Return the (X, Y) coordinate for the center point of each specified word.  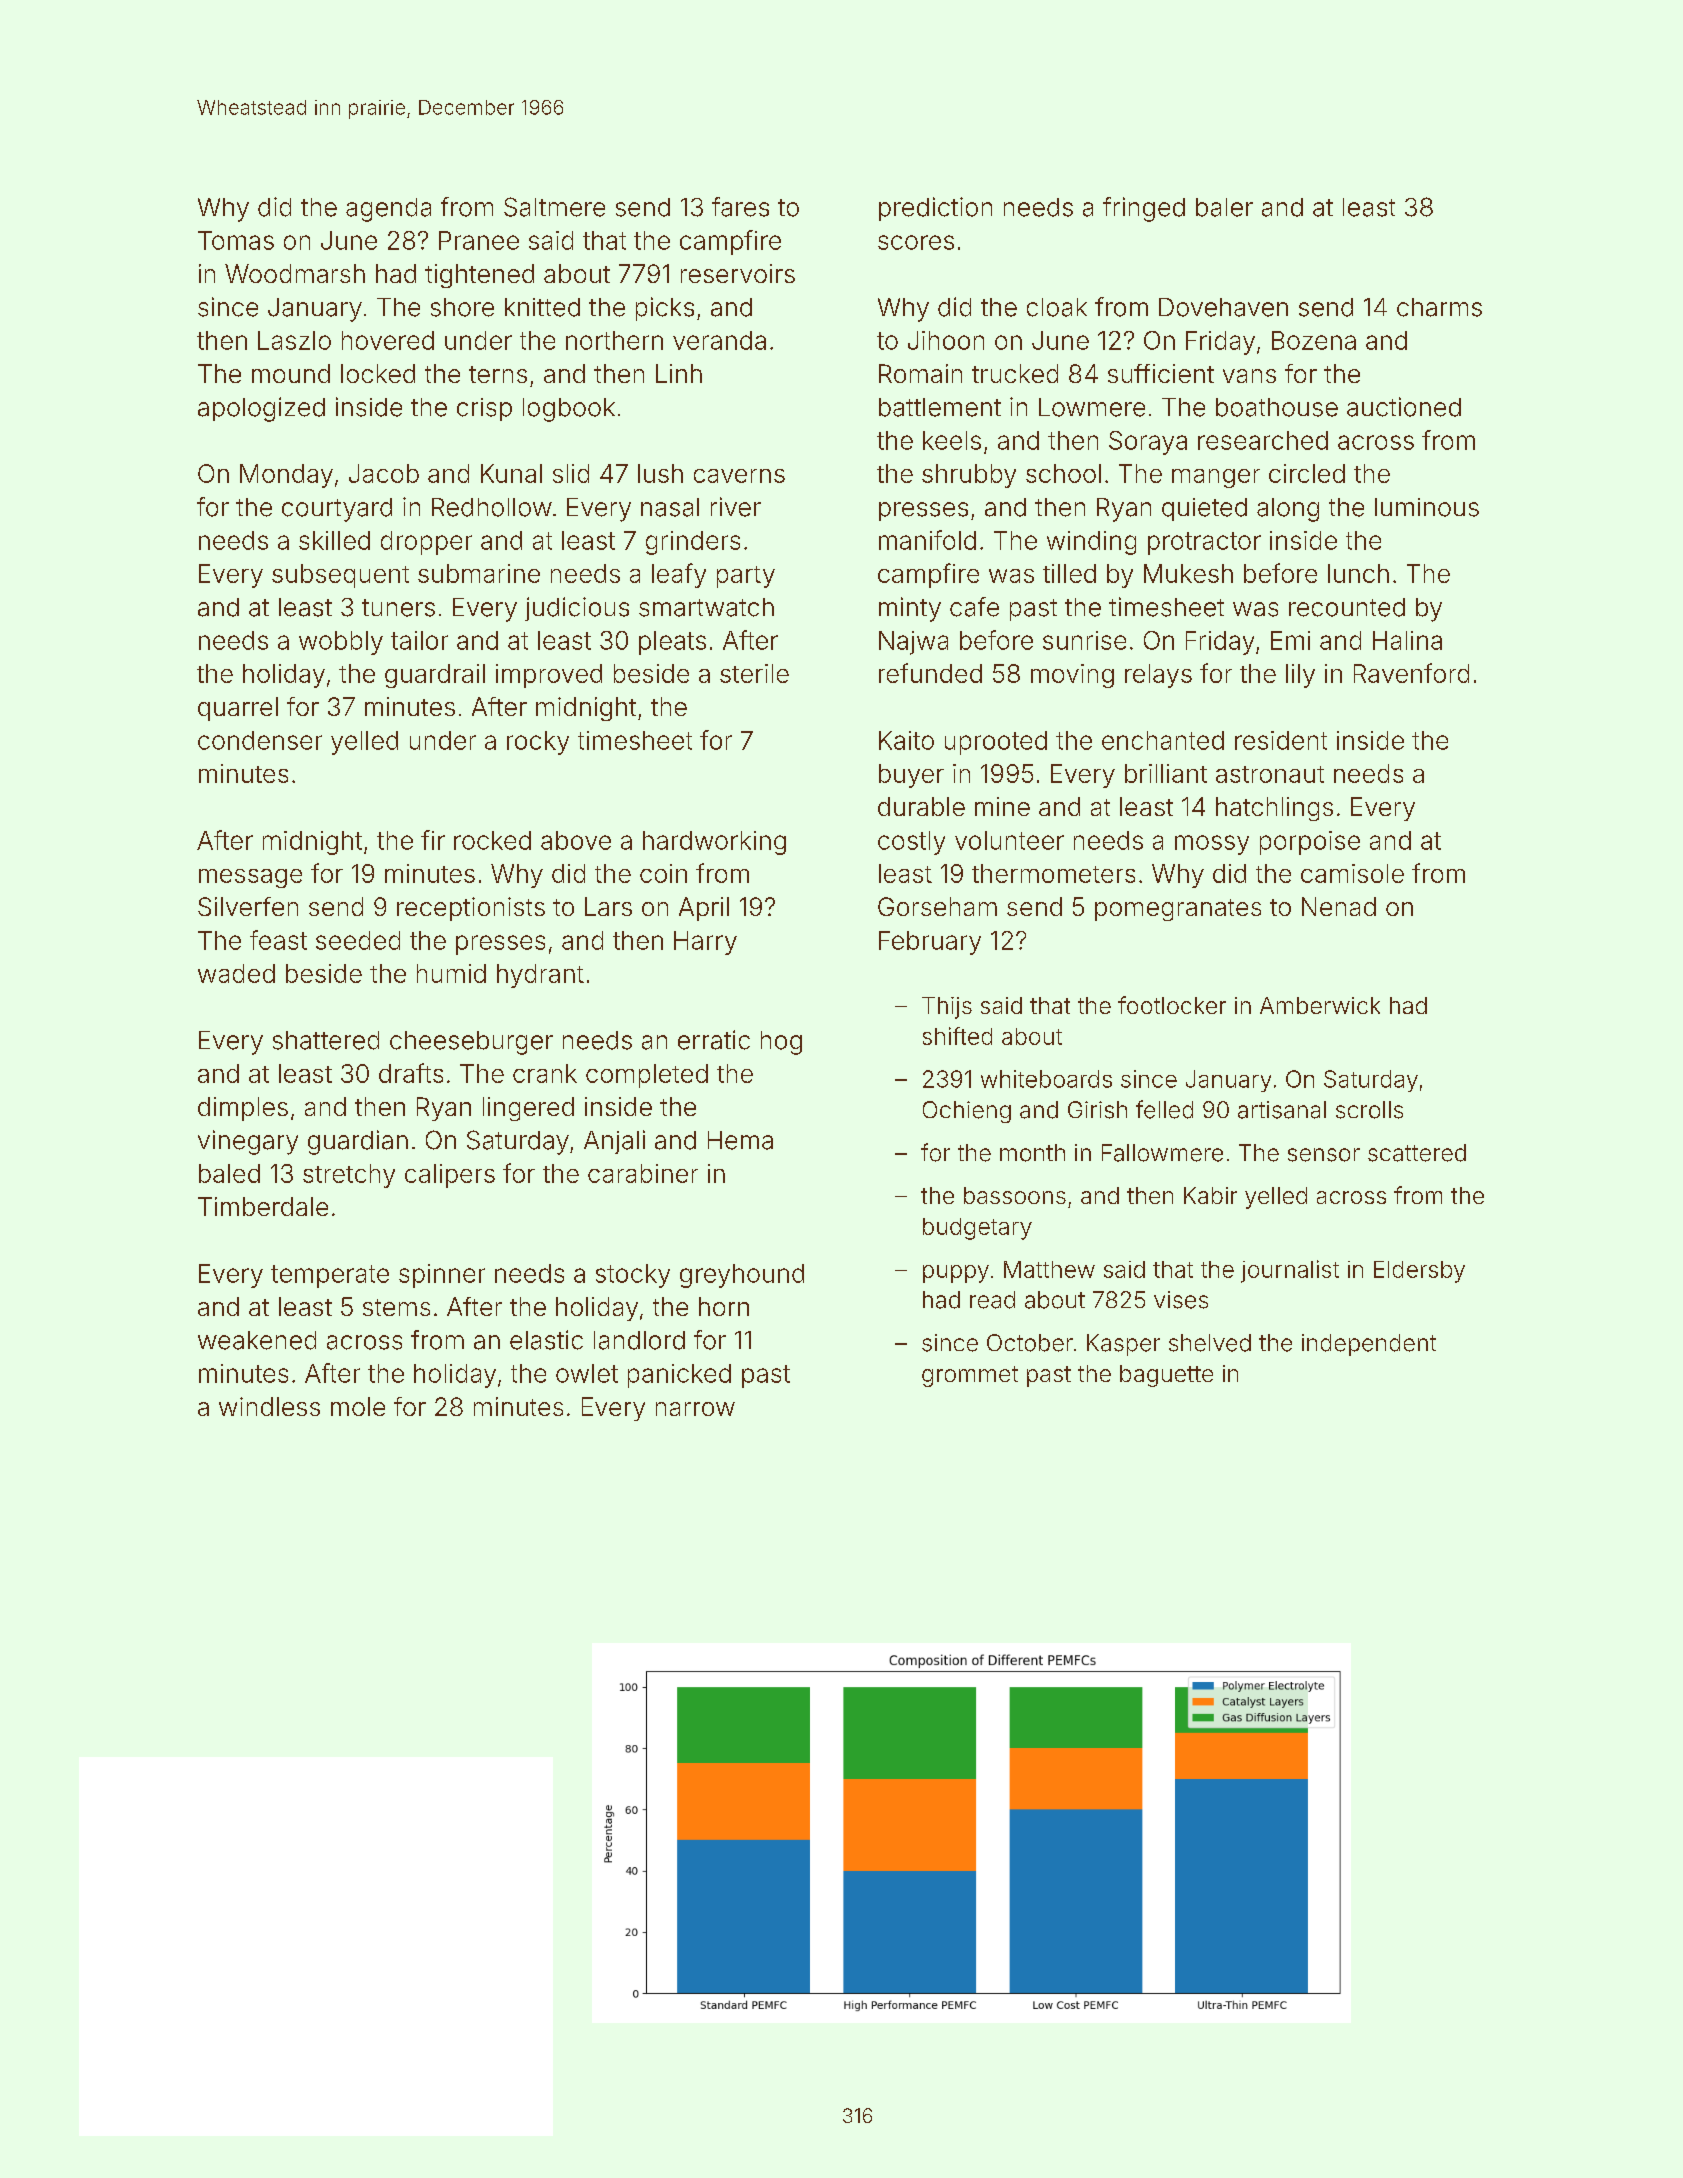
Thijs (947, 1008)
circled (1307, 473)
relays (1158, 676)
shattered (326, 1040)
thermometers (1053, 873)
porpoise (1310, 843)
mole (358, 1406)
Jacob (384, 473)
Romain (920, 373)
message (250, 878)
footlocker (1172, 1005)
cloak (1057, 307)
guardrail (435, 676)
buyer (911, 776)
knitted (542, 307)
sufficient (1161, 373)
